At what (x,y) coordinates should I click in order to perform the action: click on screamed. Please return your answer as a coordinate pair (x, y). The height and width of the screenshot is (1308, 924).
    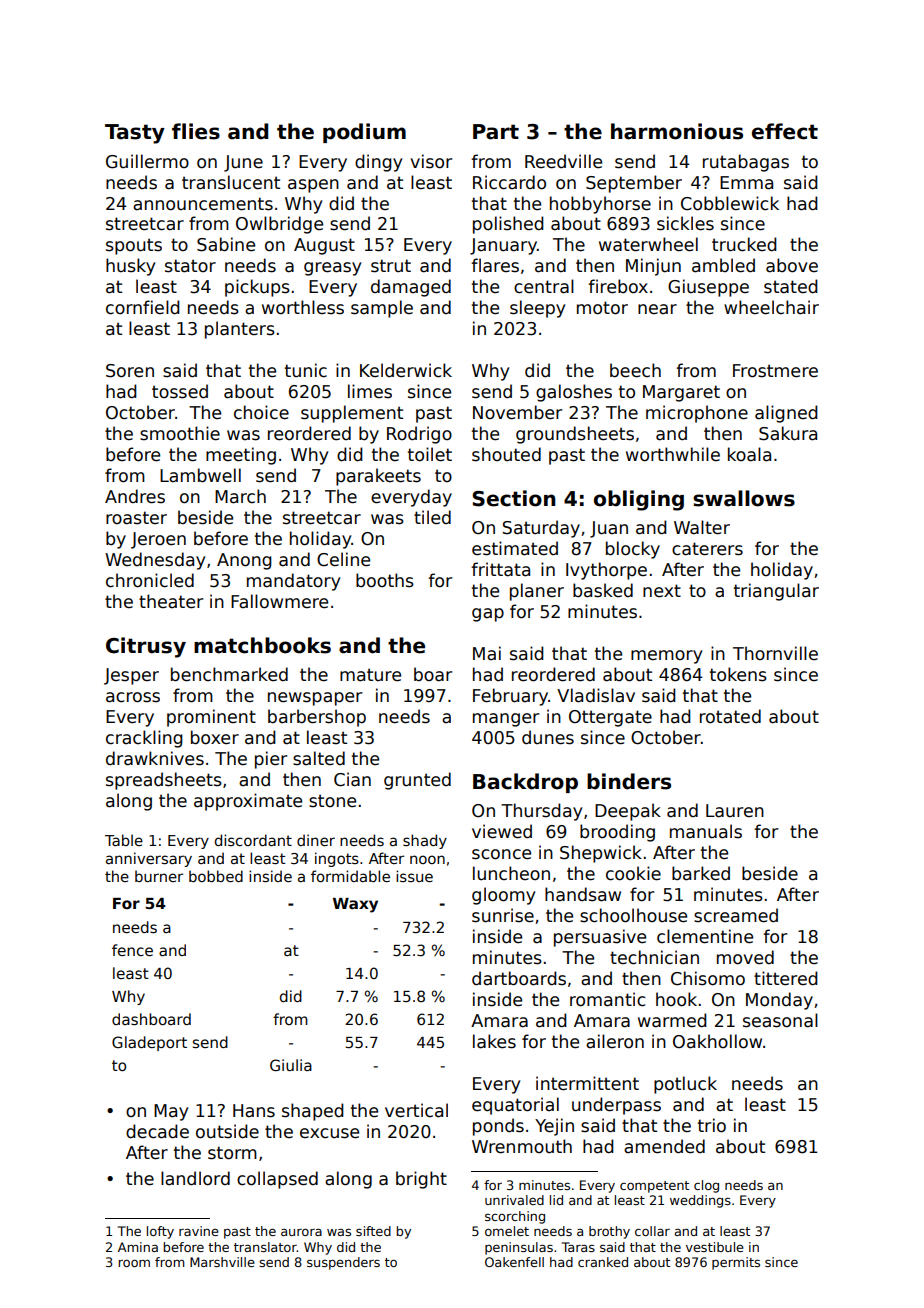
    Looking at the image, I should click on (736, 915).
